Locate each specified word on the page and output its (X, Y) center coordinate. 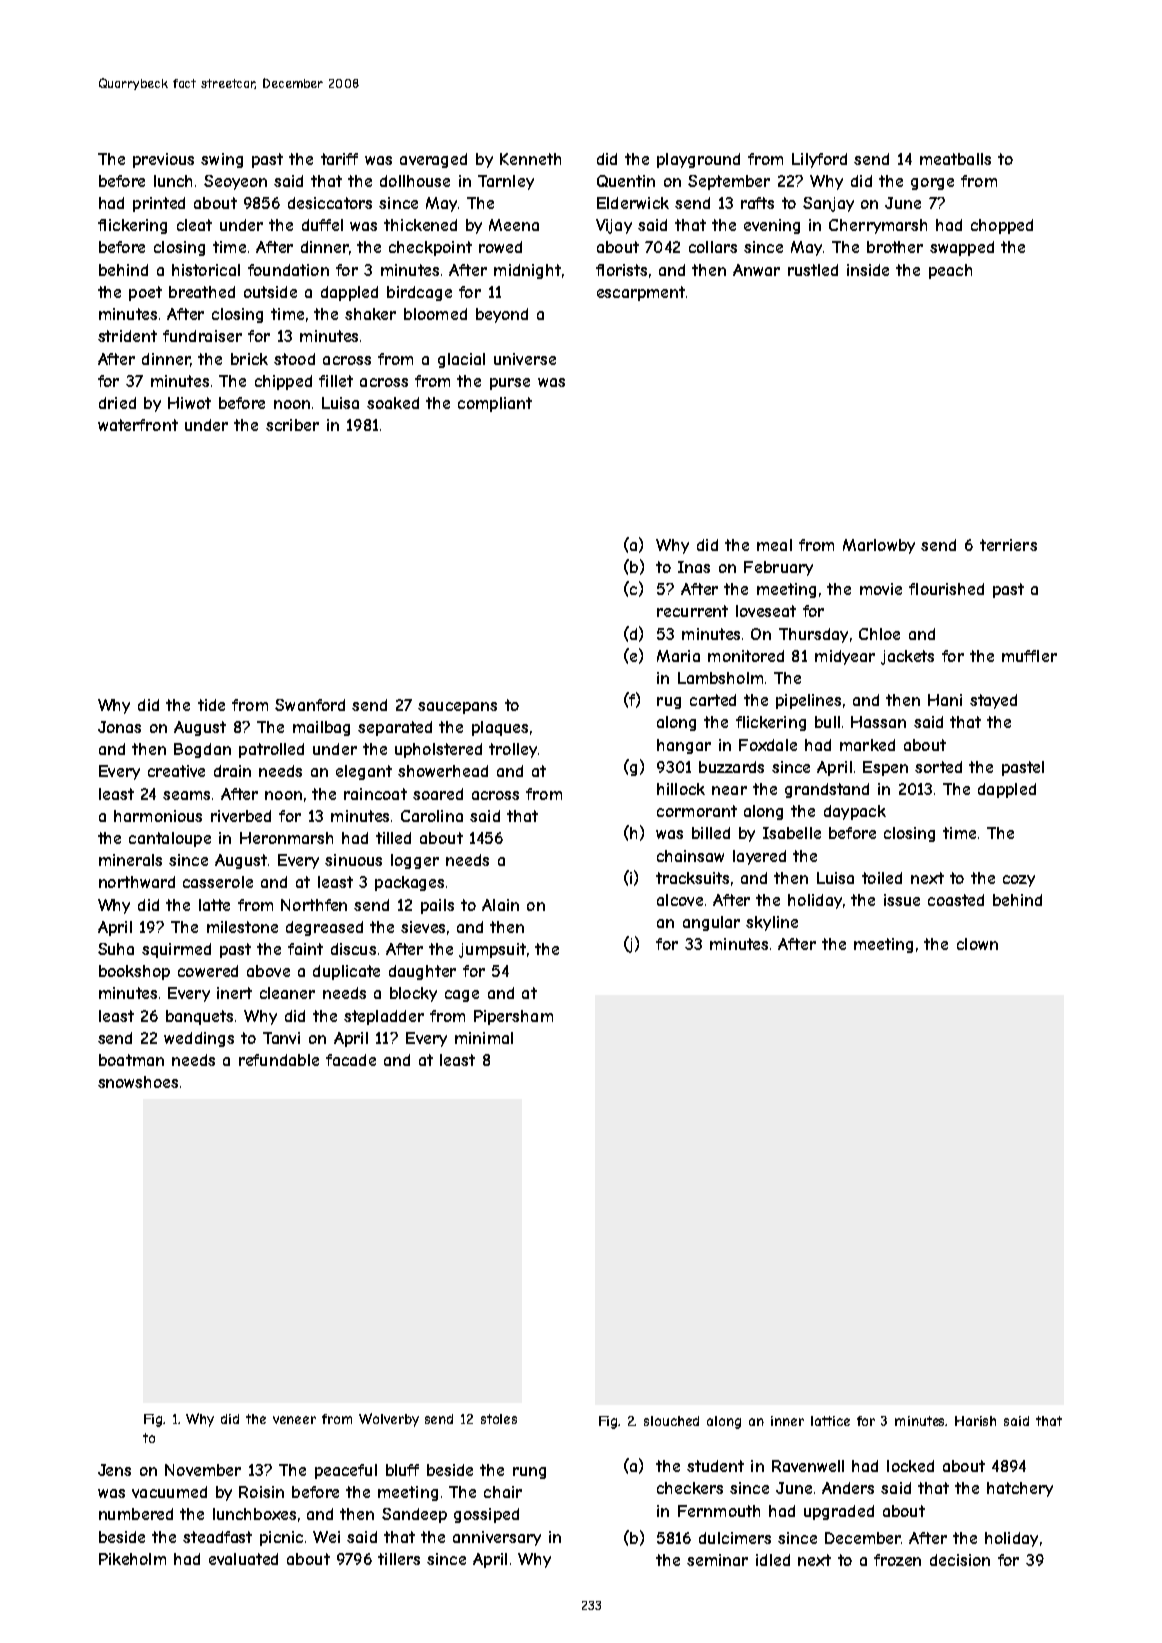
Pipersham (513, 1017)
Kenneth (530, 159)
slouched (671, 1421)
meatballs (955, 159)
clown (977, 944)
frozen (897, 1560)
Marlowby (879, 546)
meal (774, 545)
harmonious (158, 816)
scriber (292, 425)
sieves (423, 927)
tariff (339, 159)
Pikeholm (132, 1559)
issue (902, 900)
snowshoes (138, 1082)
